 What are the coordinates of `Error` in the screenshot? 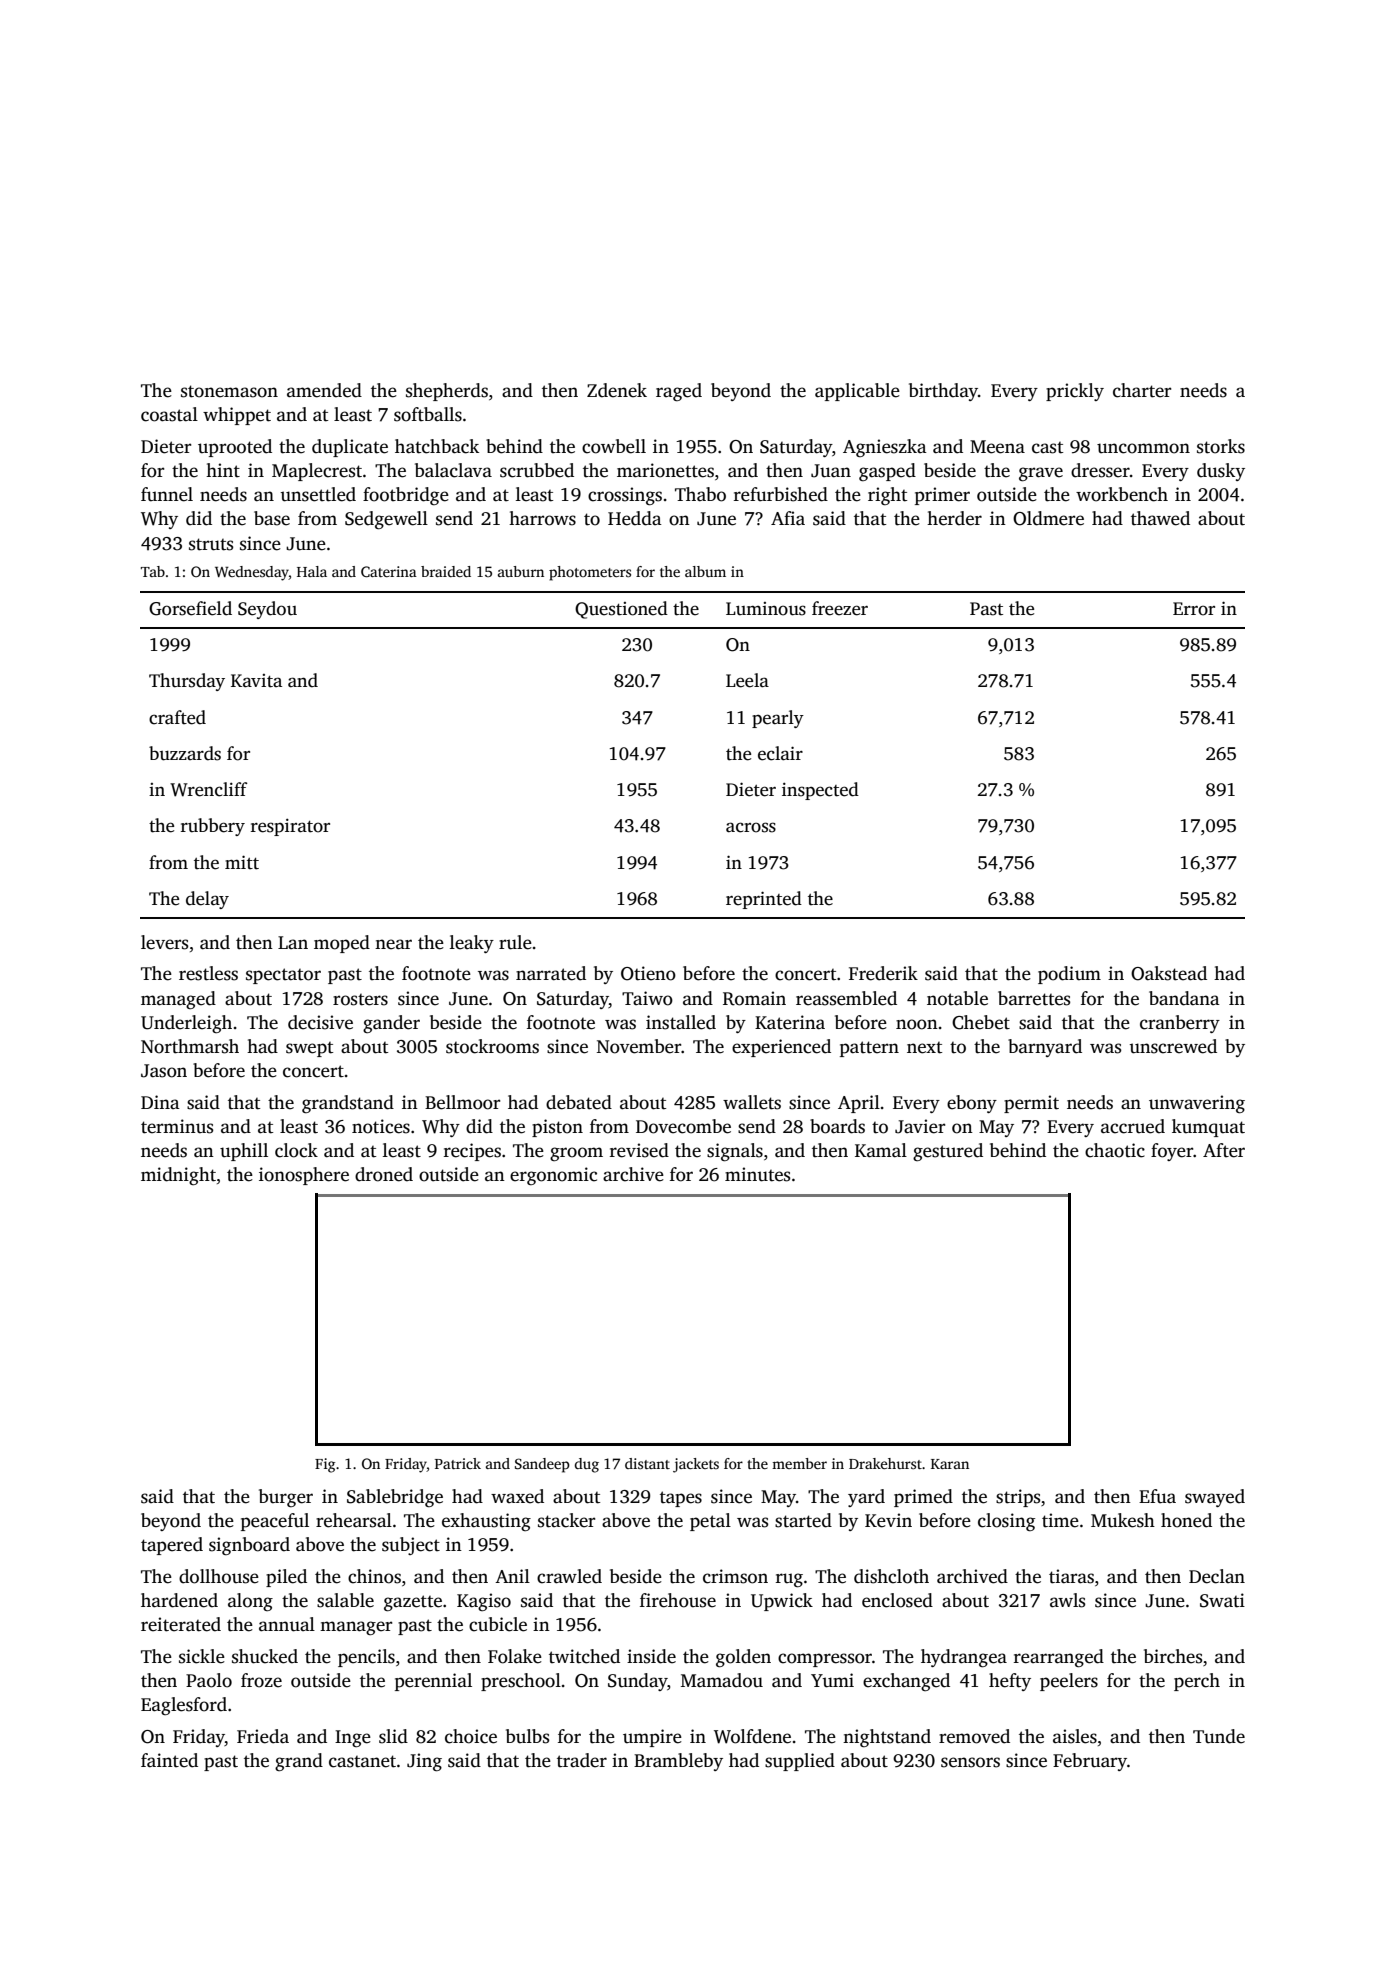 It's located at (1194, 609).
